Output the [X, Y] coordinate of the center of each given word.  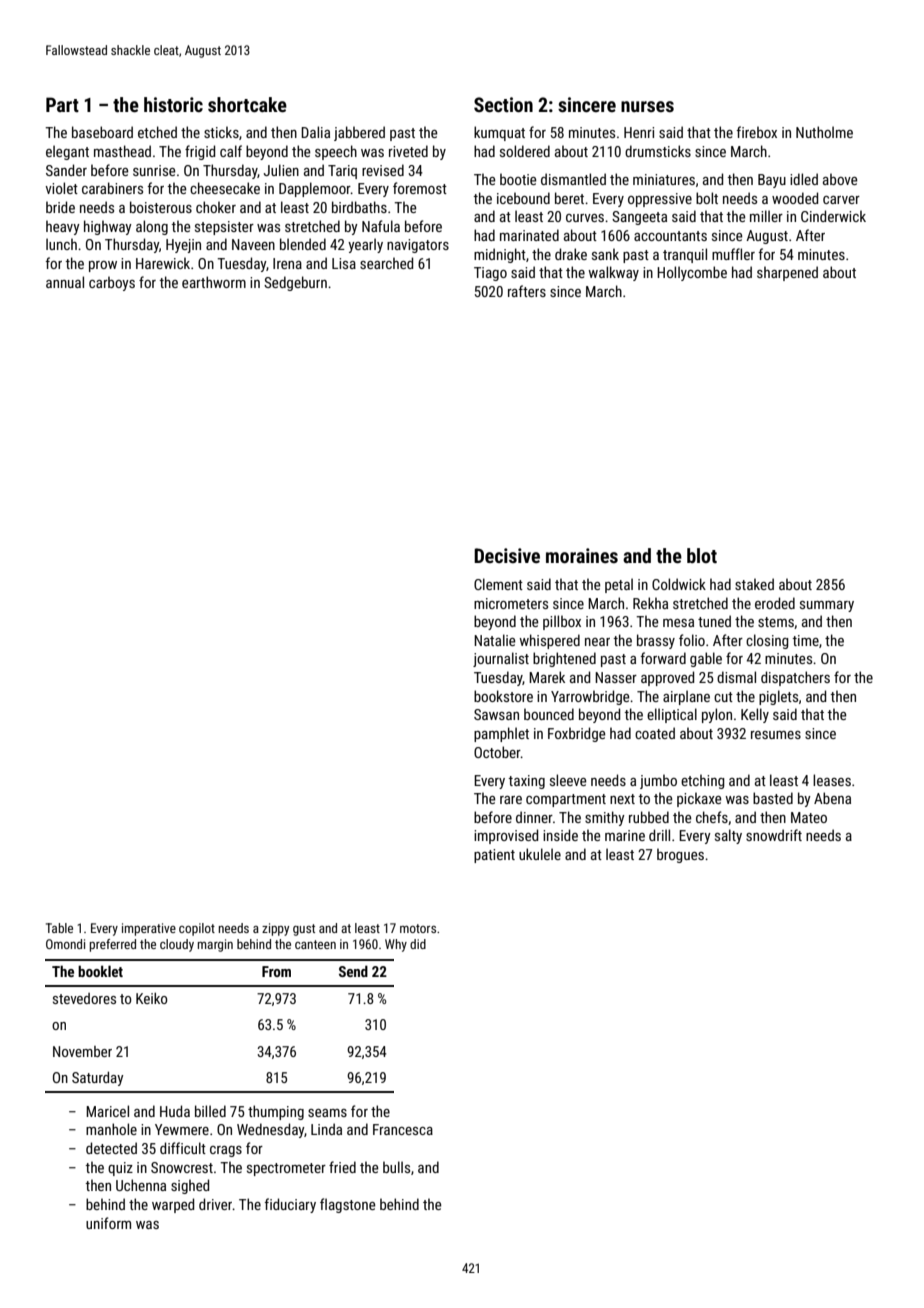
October [497, 752]
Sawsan [496, 714]
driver [216, 1204]
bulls [396, 1167]
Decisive [507, 555]
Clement [498, 584]
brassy [656, 641]
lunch [61, 244]
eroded [775, 603]
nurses [647, 106]
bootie [518, 179]
